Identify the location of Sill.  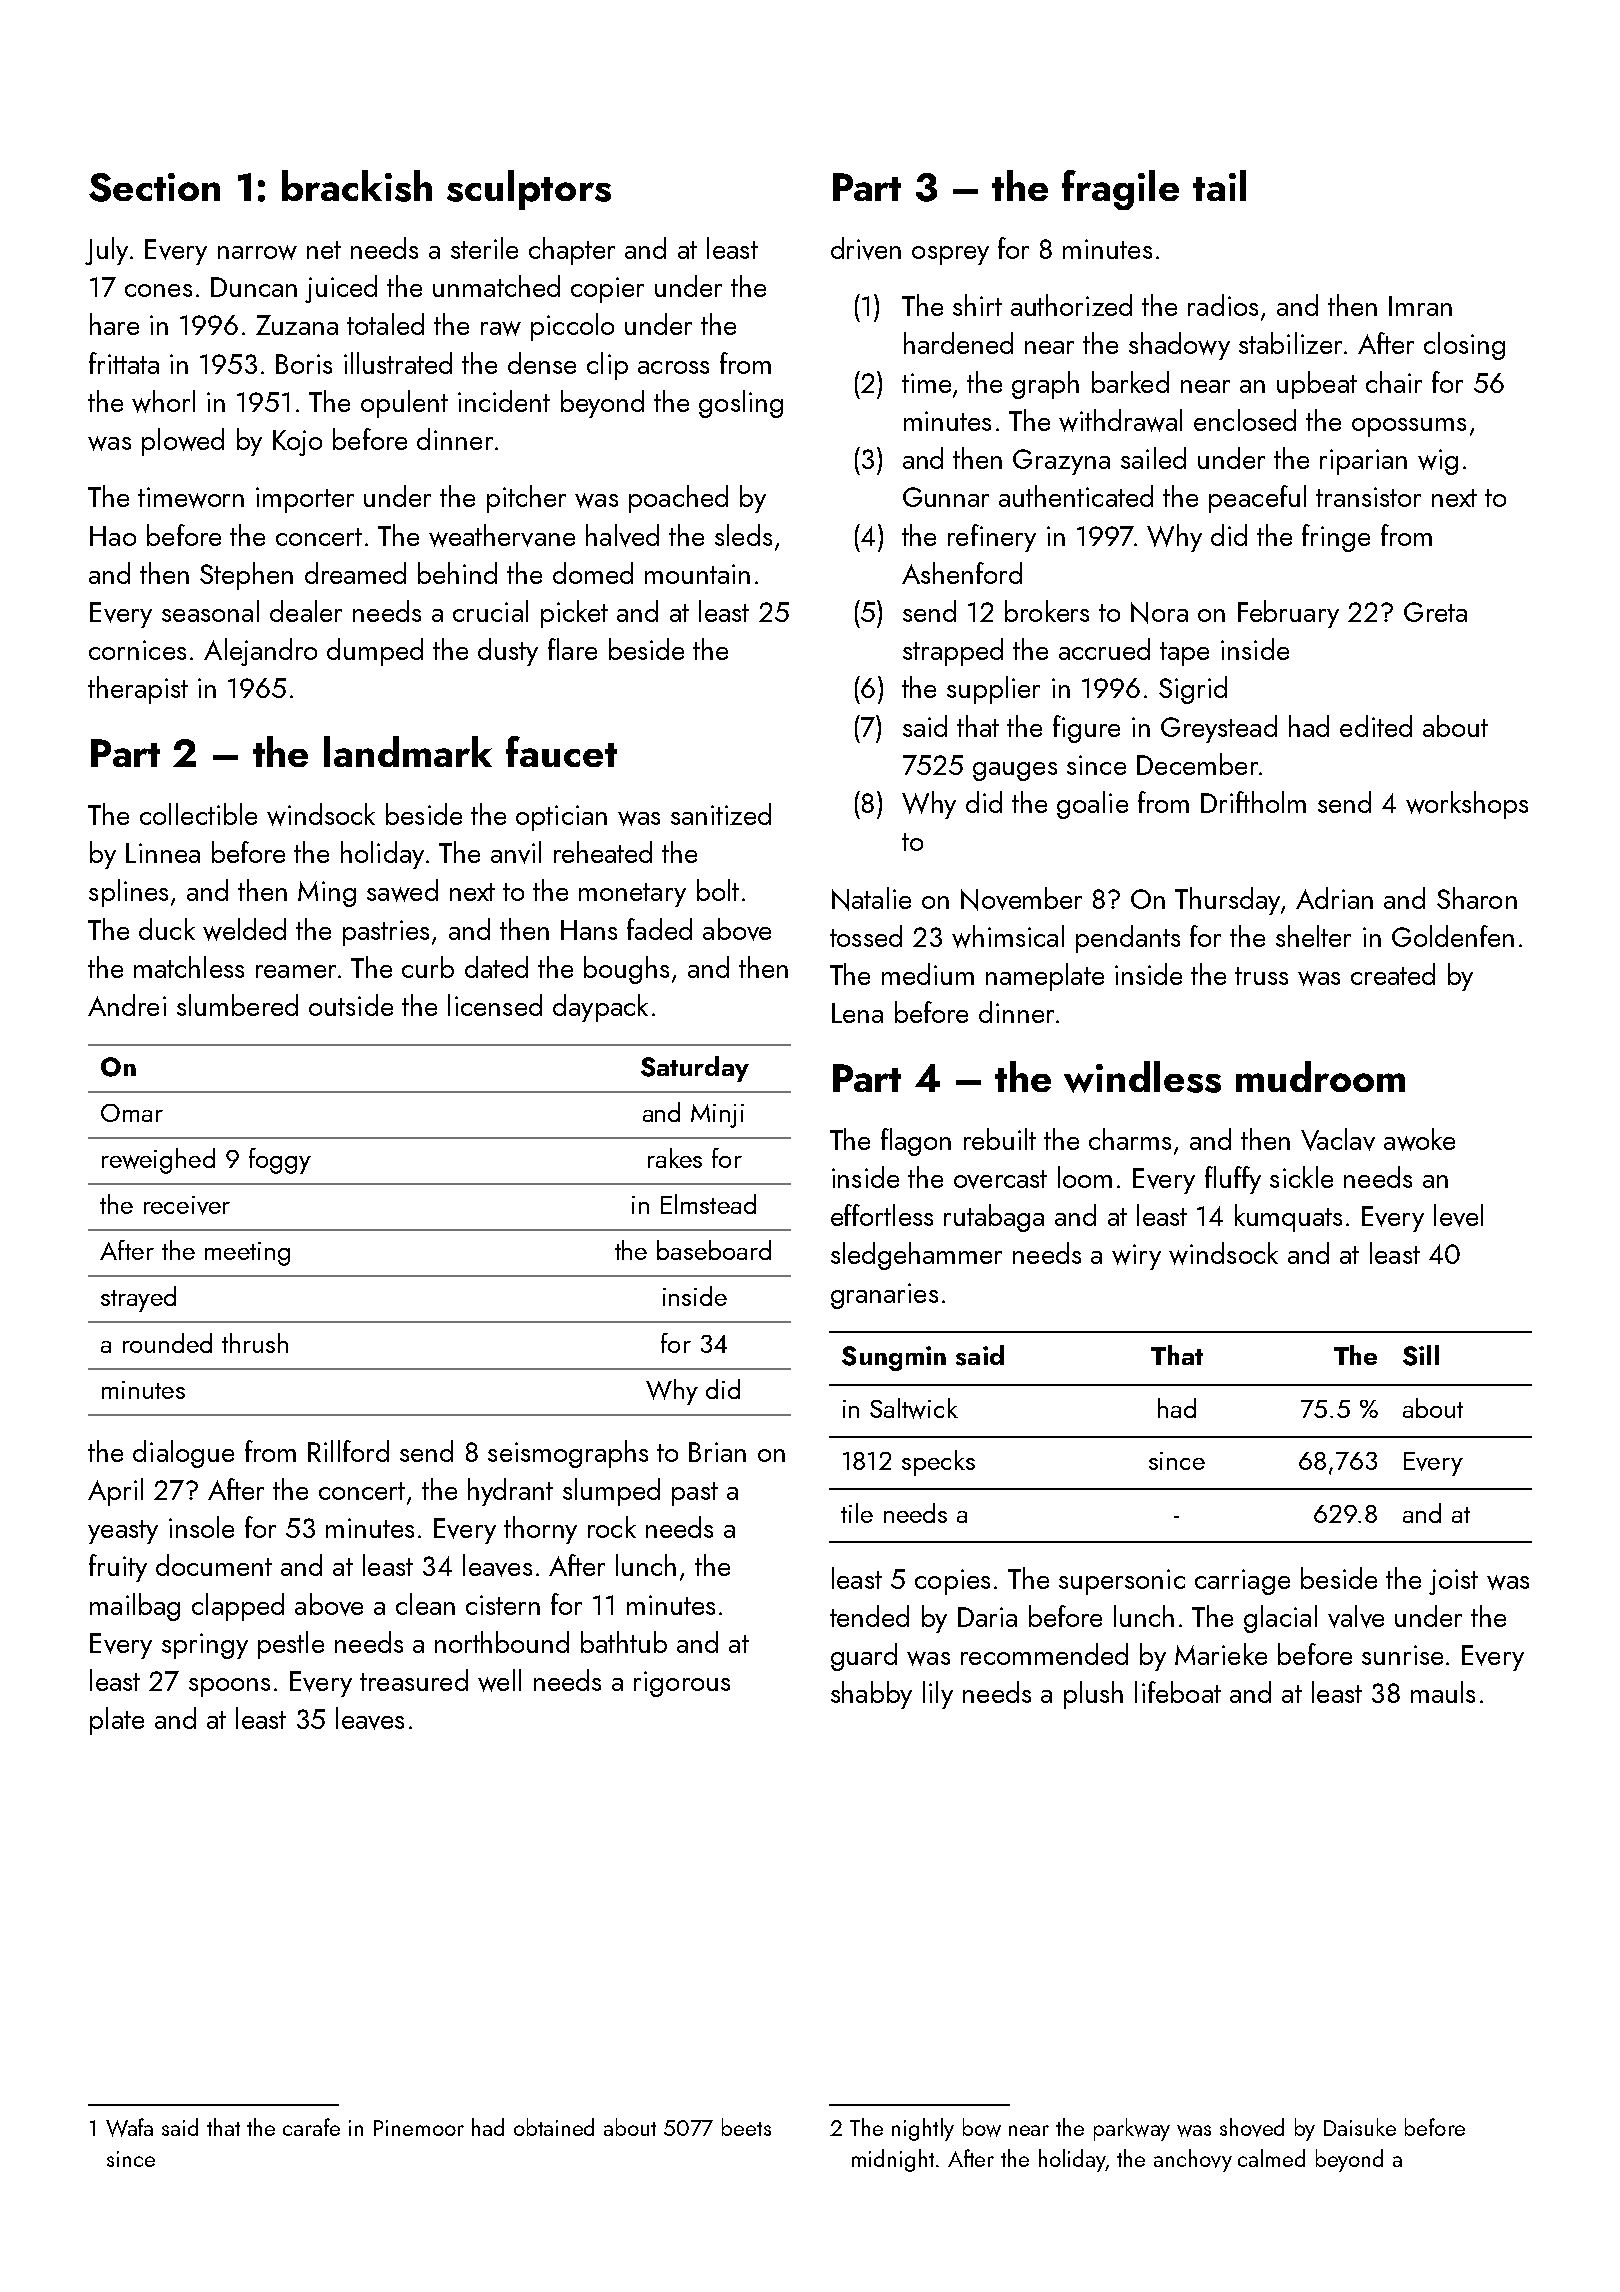
(1421, 1355).
